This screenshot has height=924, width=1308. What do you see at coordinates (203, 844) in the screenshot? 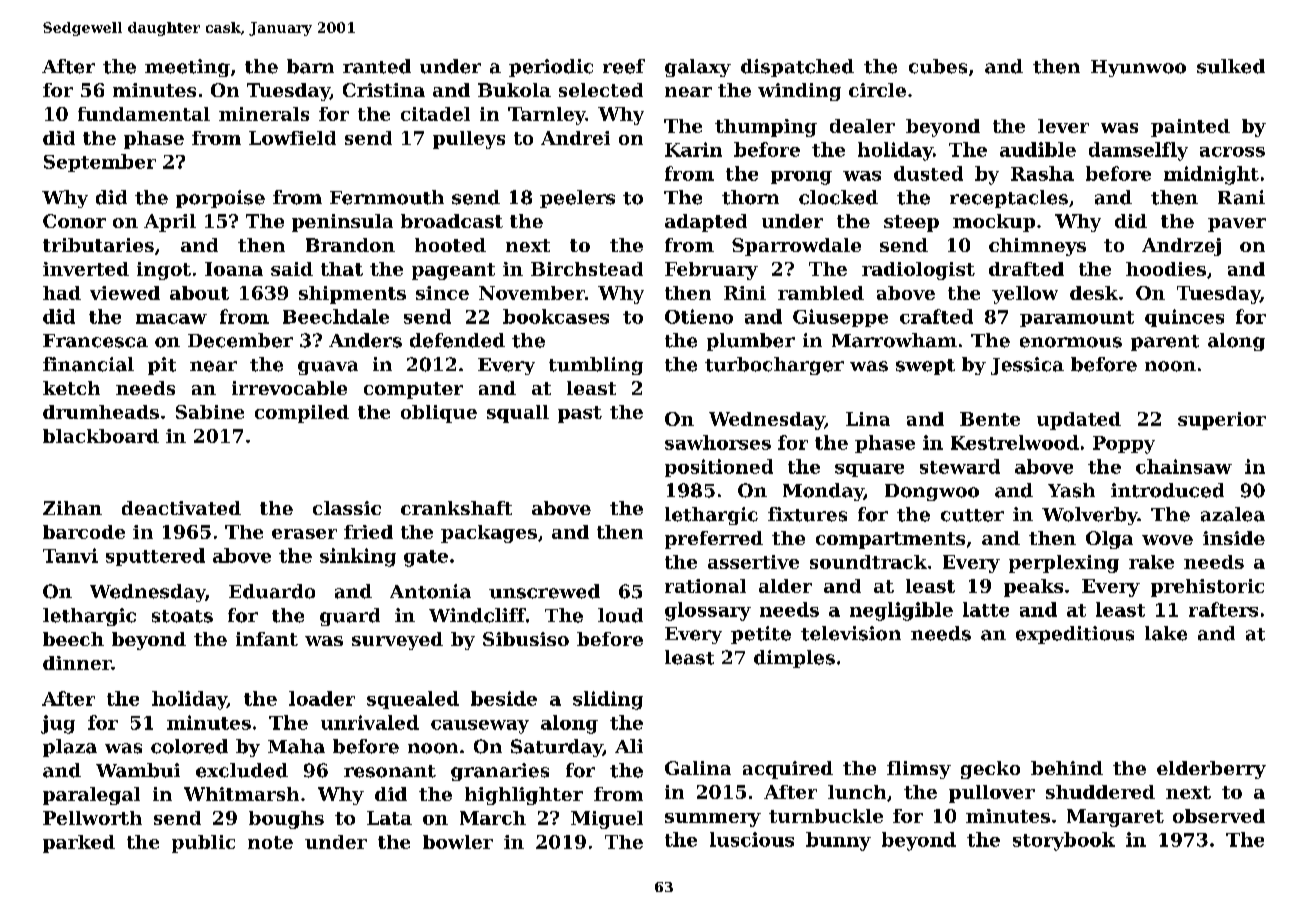
I see `public` at bounding box center [203, 844].
